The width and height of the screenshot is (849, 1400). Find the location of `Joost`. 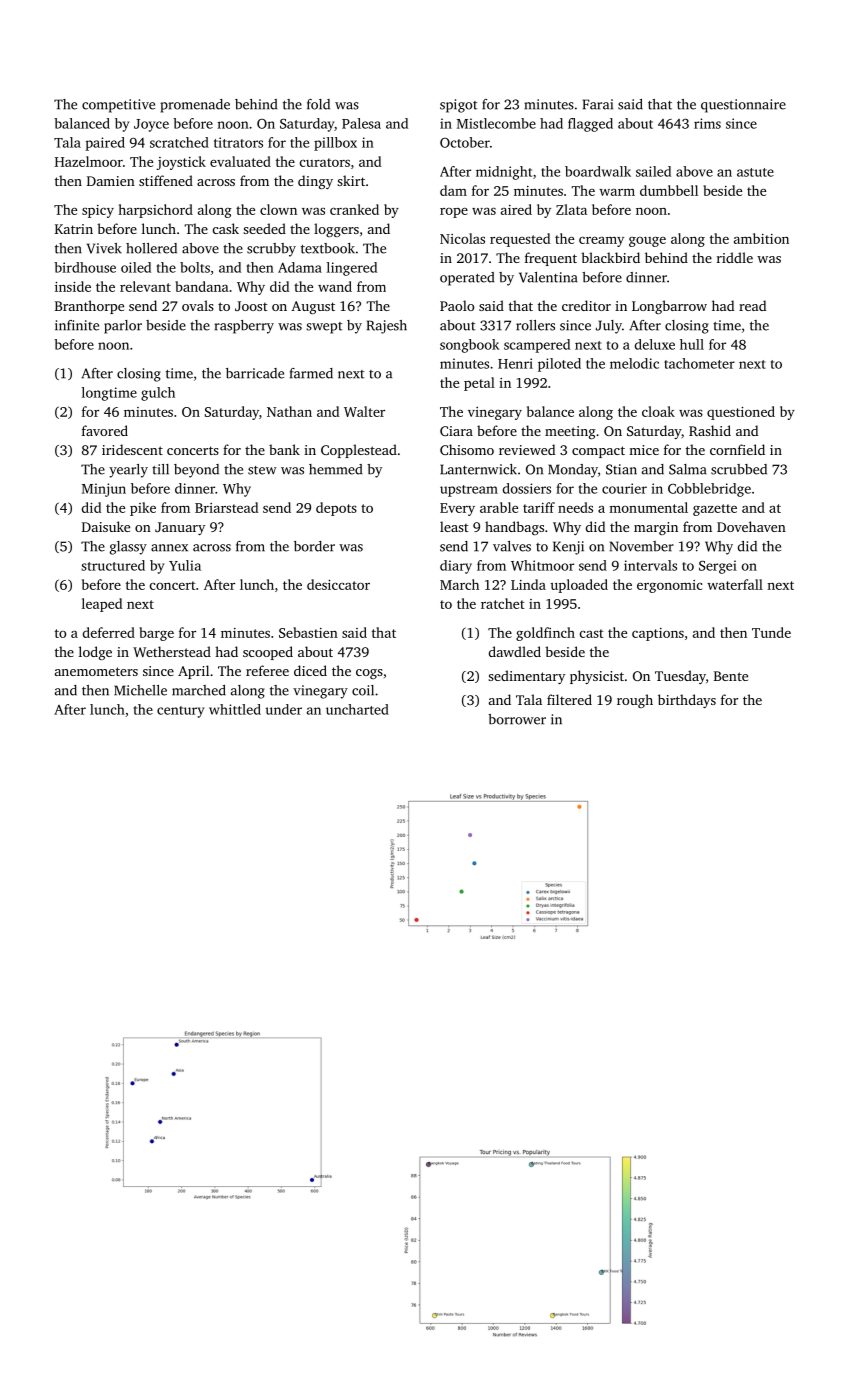

Joost is located at coordinates (251, 306).
